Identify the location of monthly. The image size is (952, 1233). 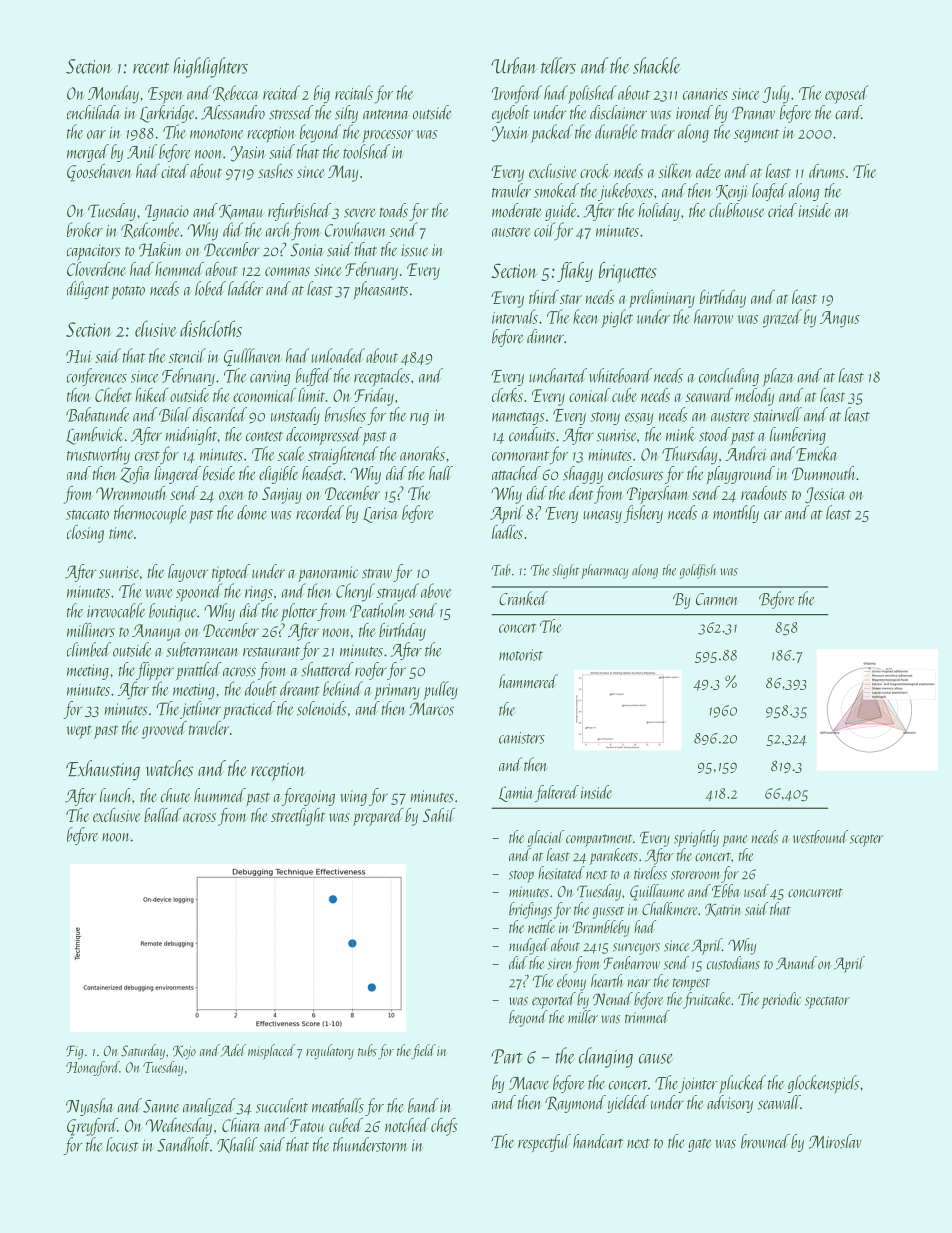
(736, 514).
